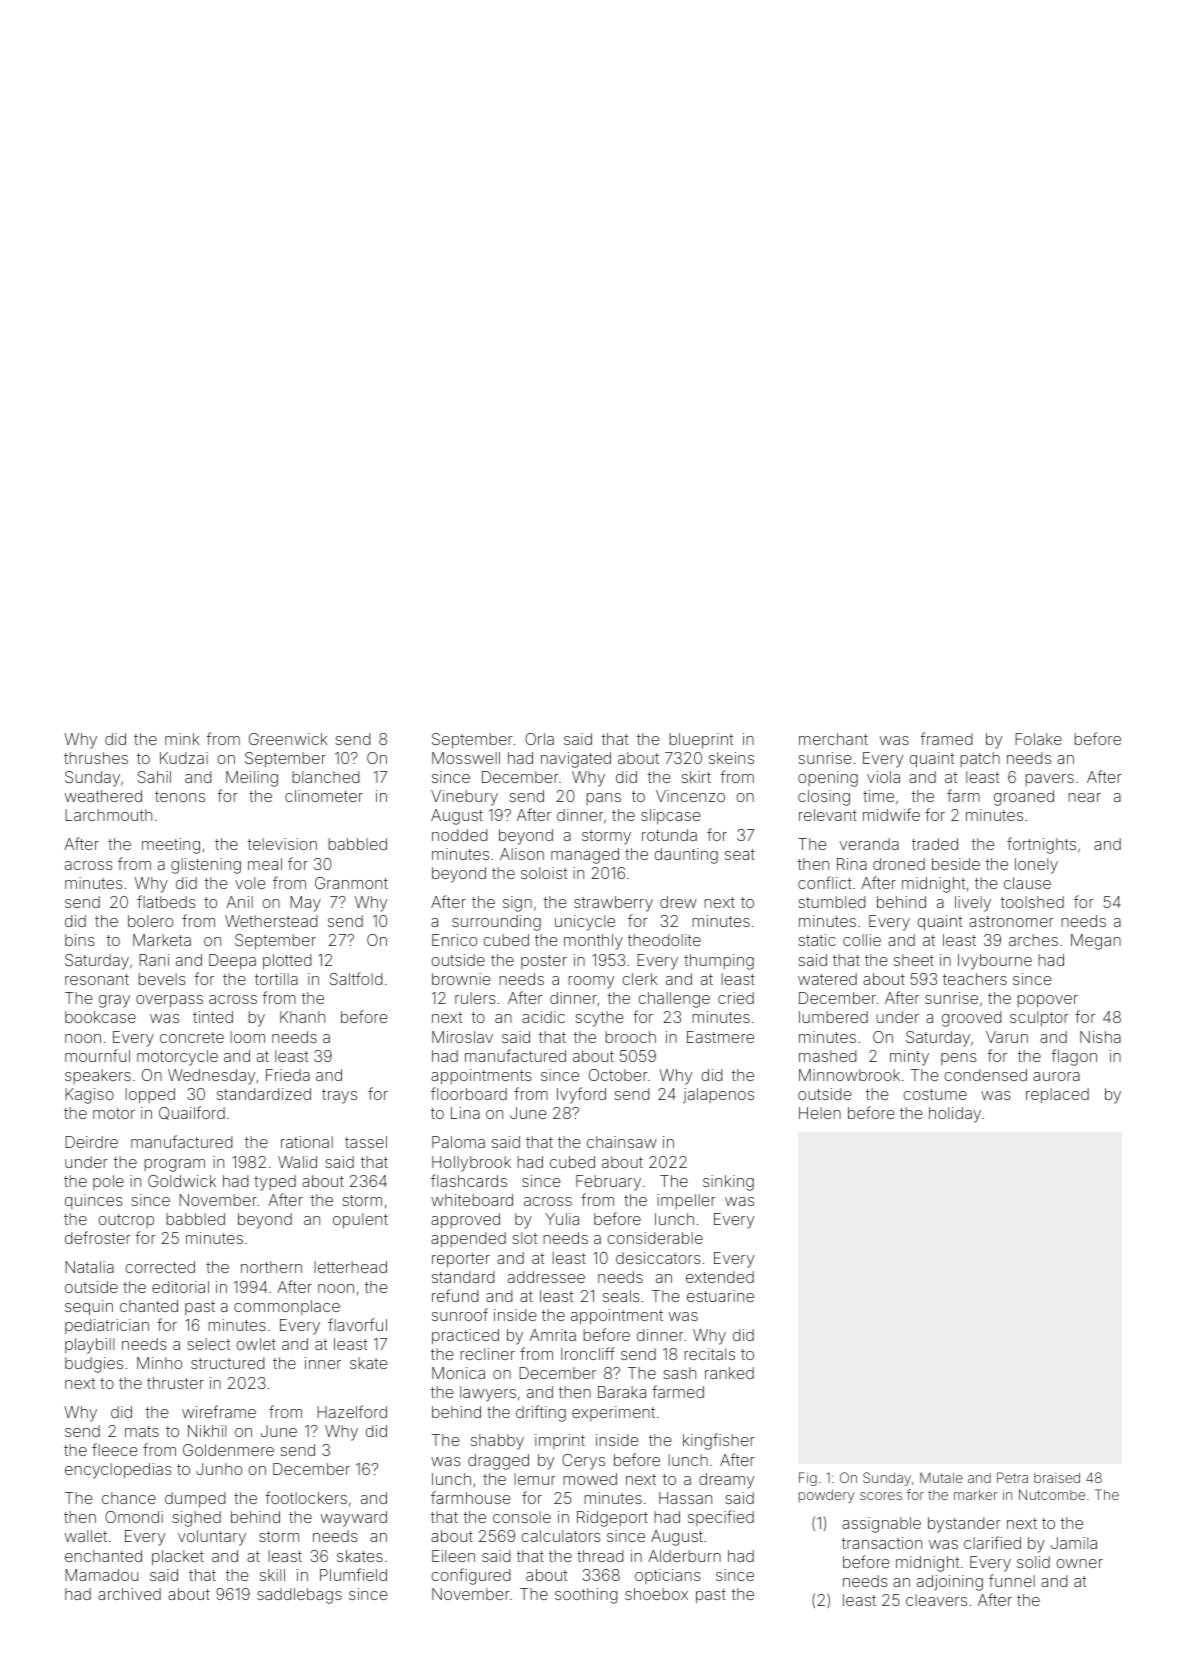  What do you see at coordinates (1041, 845) in the screenshot?
I see `fortnights` at bounding box center [1041, 845].
